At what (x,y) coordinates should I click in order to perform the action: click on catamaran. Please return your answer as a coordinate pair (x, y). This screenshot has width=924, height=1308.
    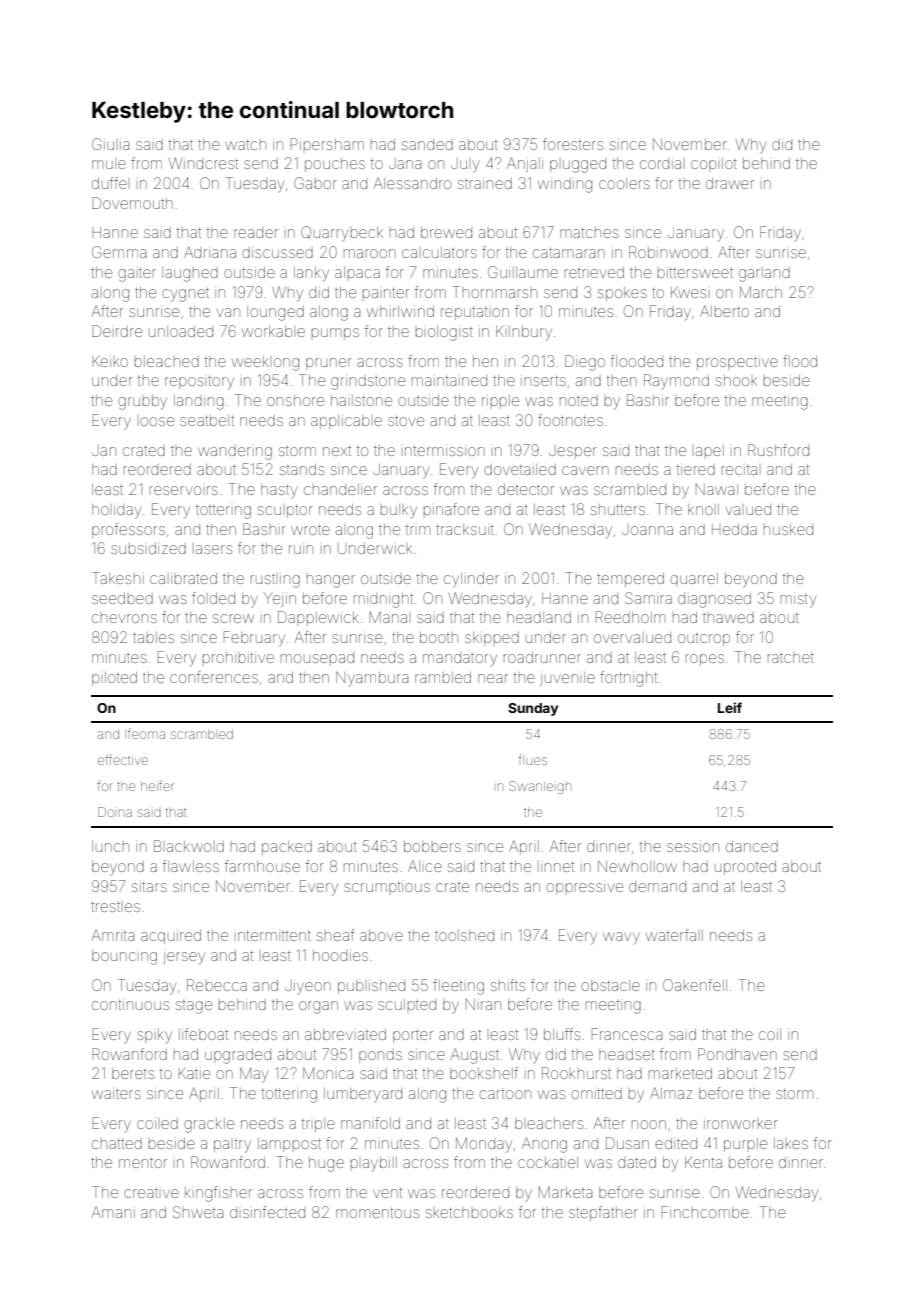
    Looking at the image, I should click on (569, 252).
